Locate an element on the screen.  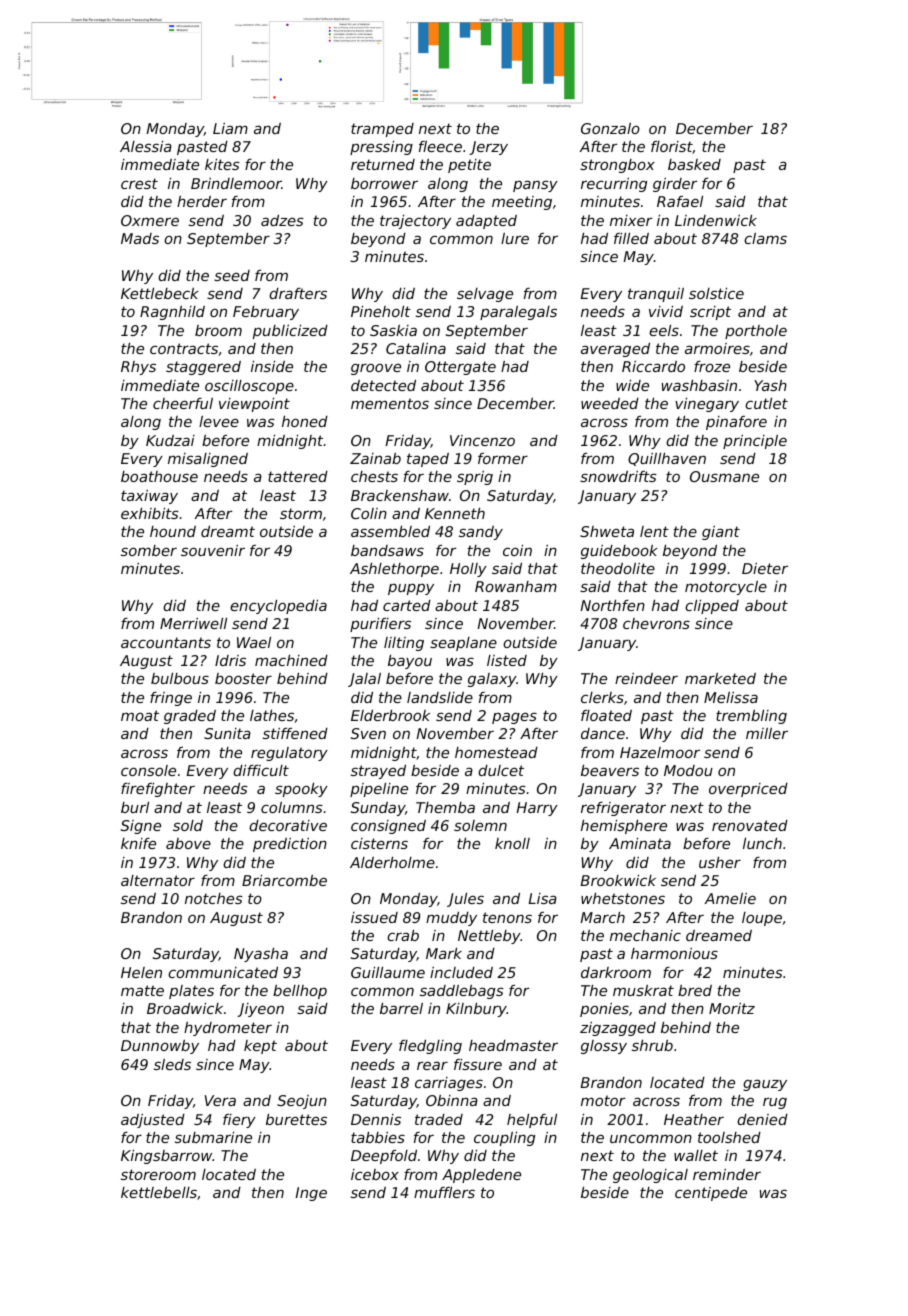
Lindenwick is located at coordinates (716, 220).
